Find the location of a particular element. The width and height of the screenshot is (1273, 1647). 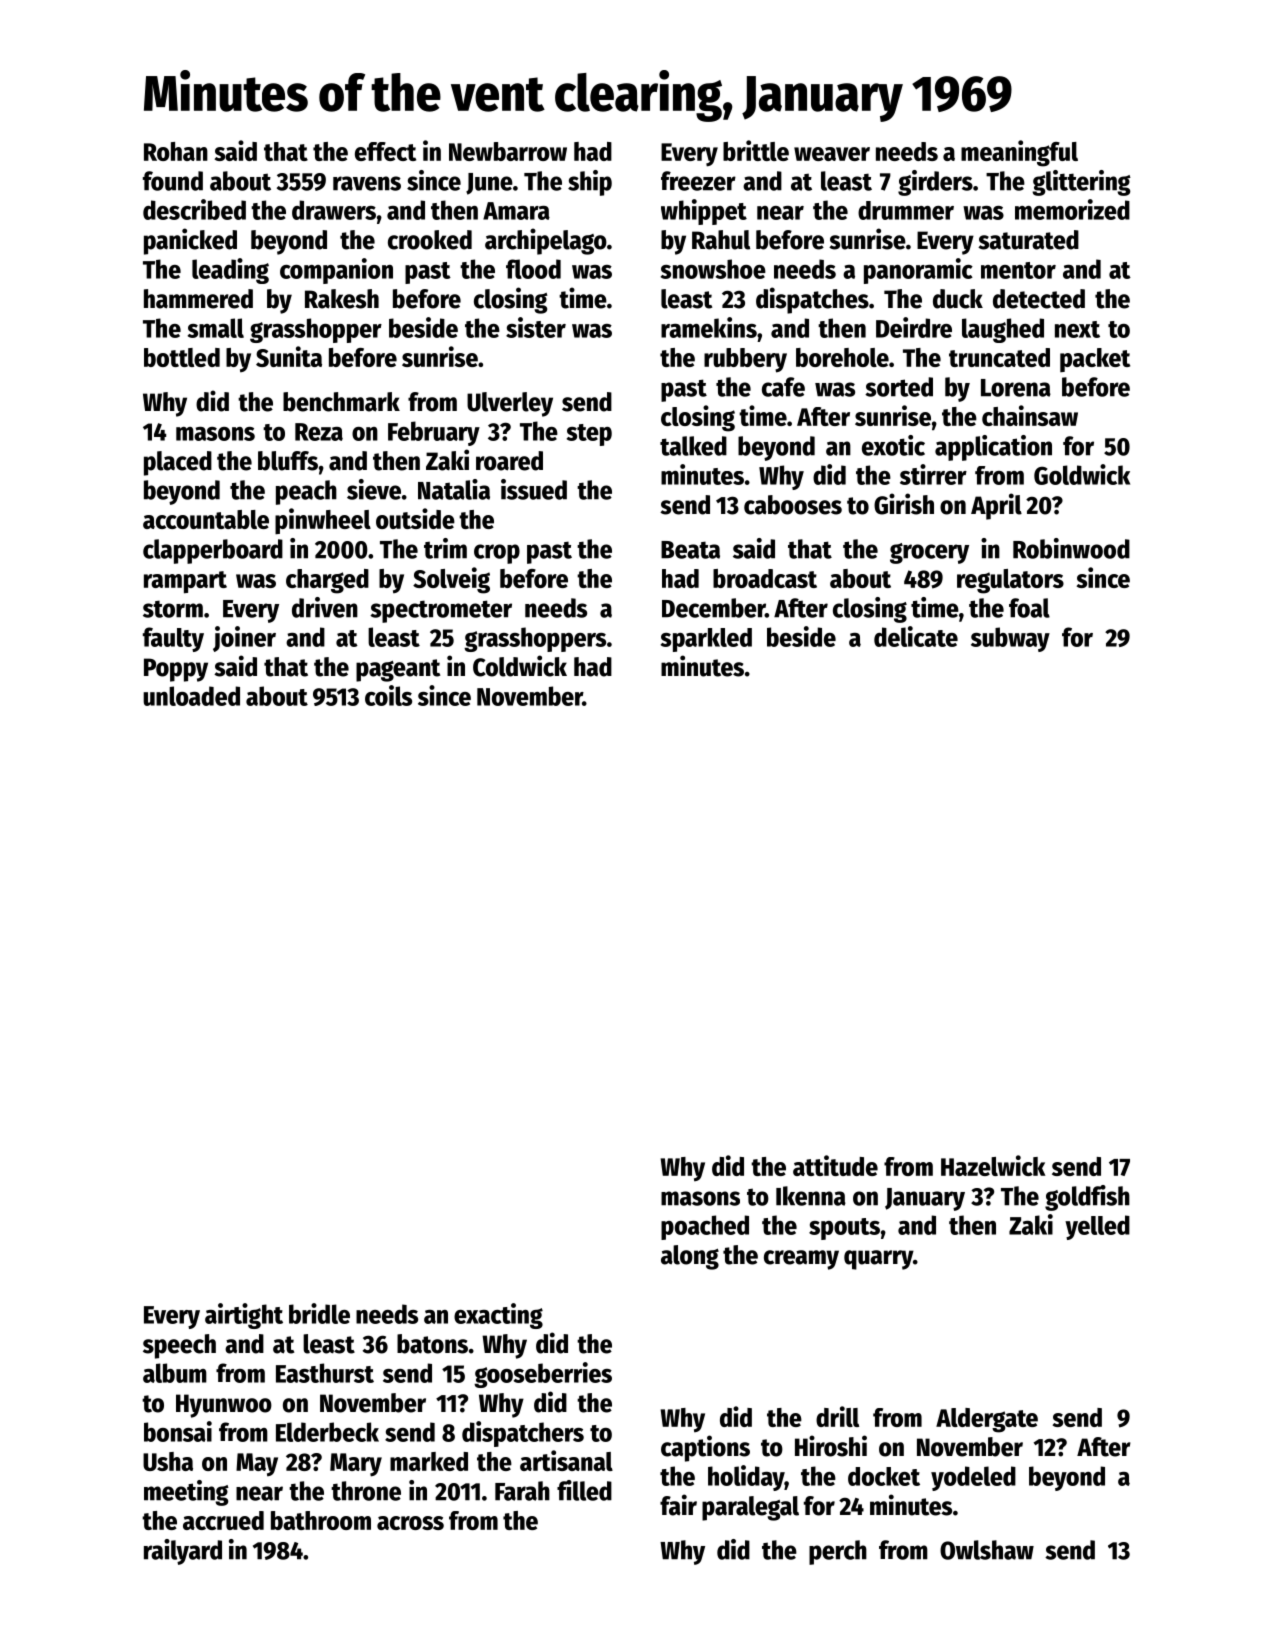

goldfish is located at coordinates (1087, 1198).
